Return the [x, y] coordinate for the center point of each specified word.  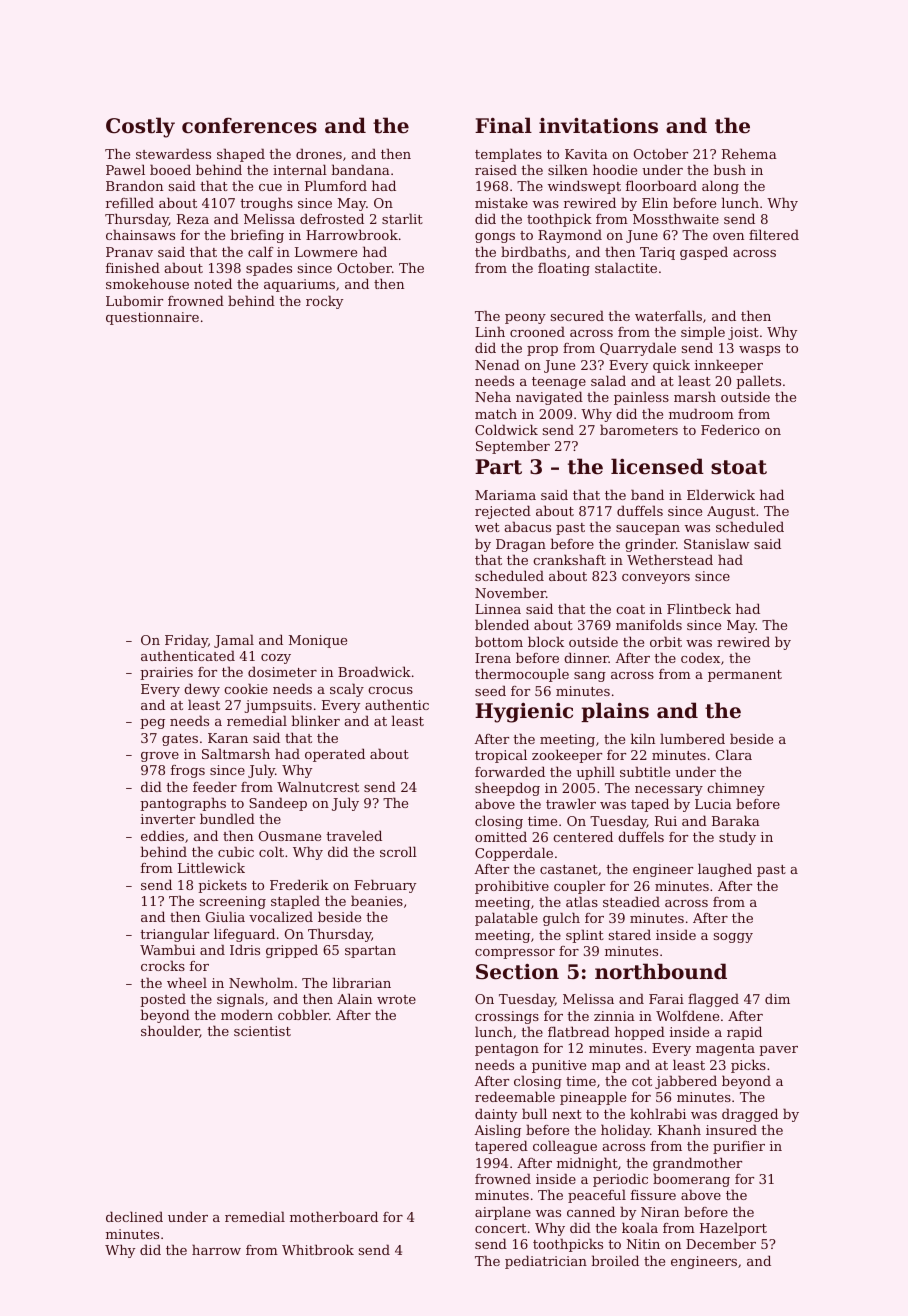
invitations [598, 126]
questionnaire [152, 318]
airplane [503, 1213]
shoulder [170, 1031]
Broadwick [374, 671]
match [496, 413]
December [721, 1243]
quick [671, 366]
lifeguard [244, 935]
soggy [733, 938]
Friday [186, 641]
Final [503, 125]
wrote [396, 999]
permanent [745, 676]
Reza [193, 219]
